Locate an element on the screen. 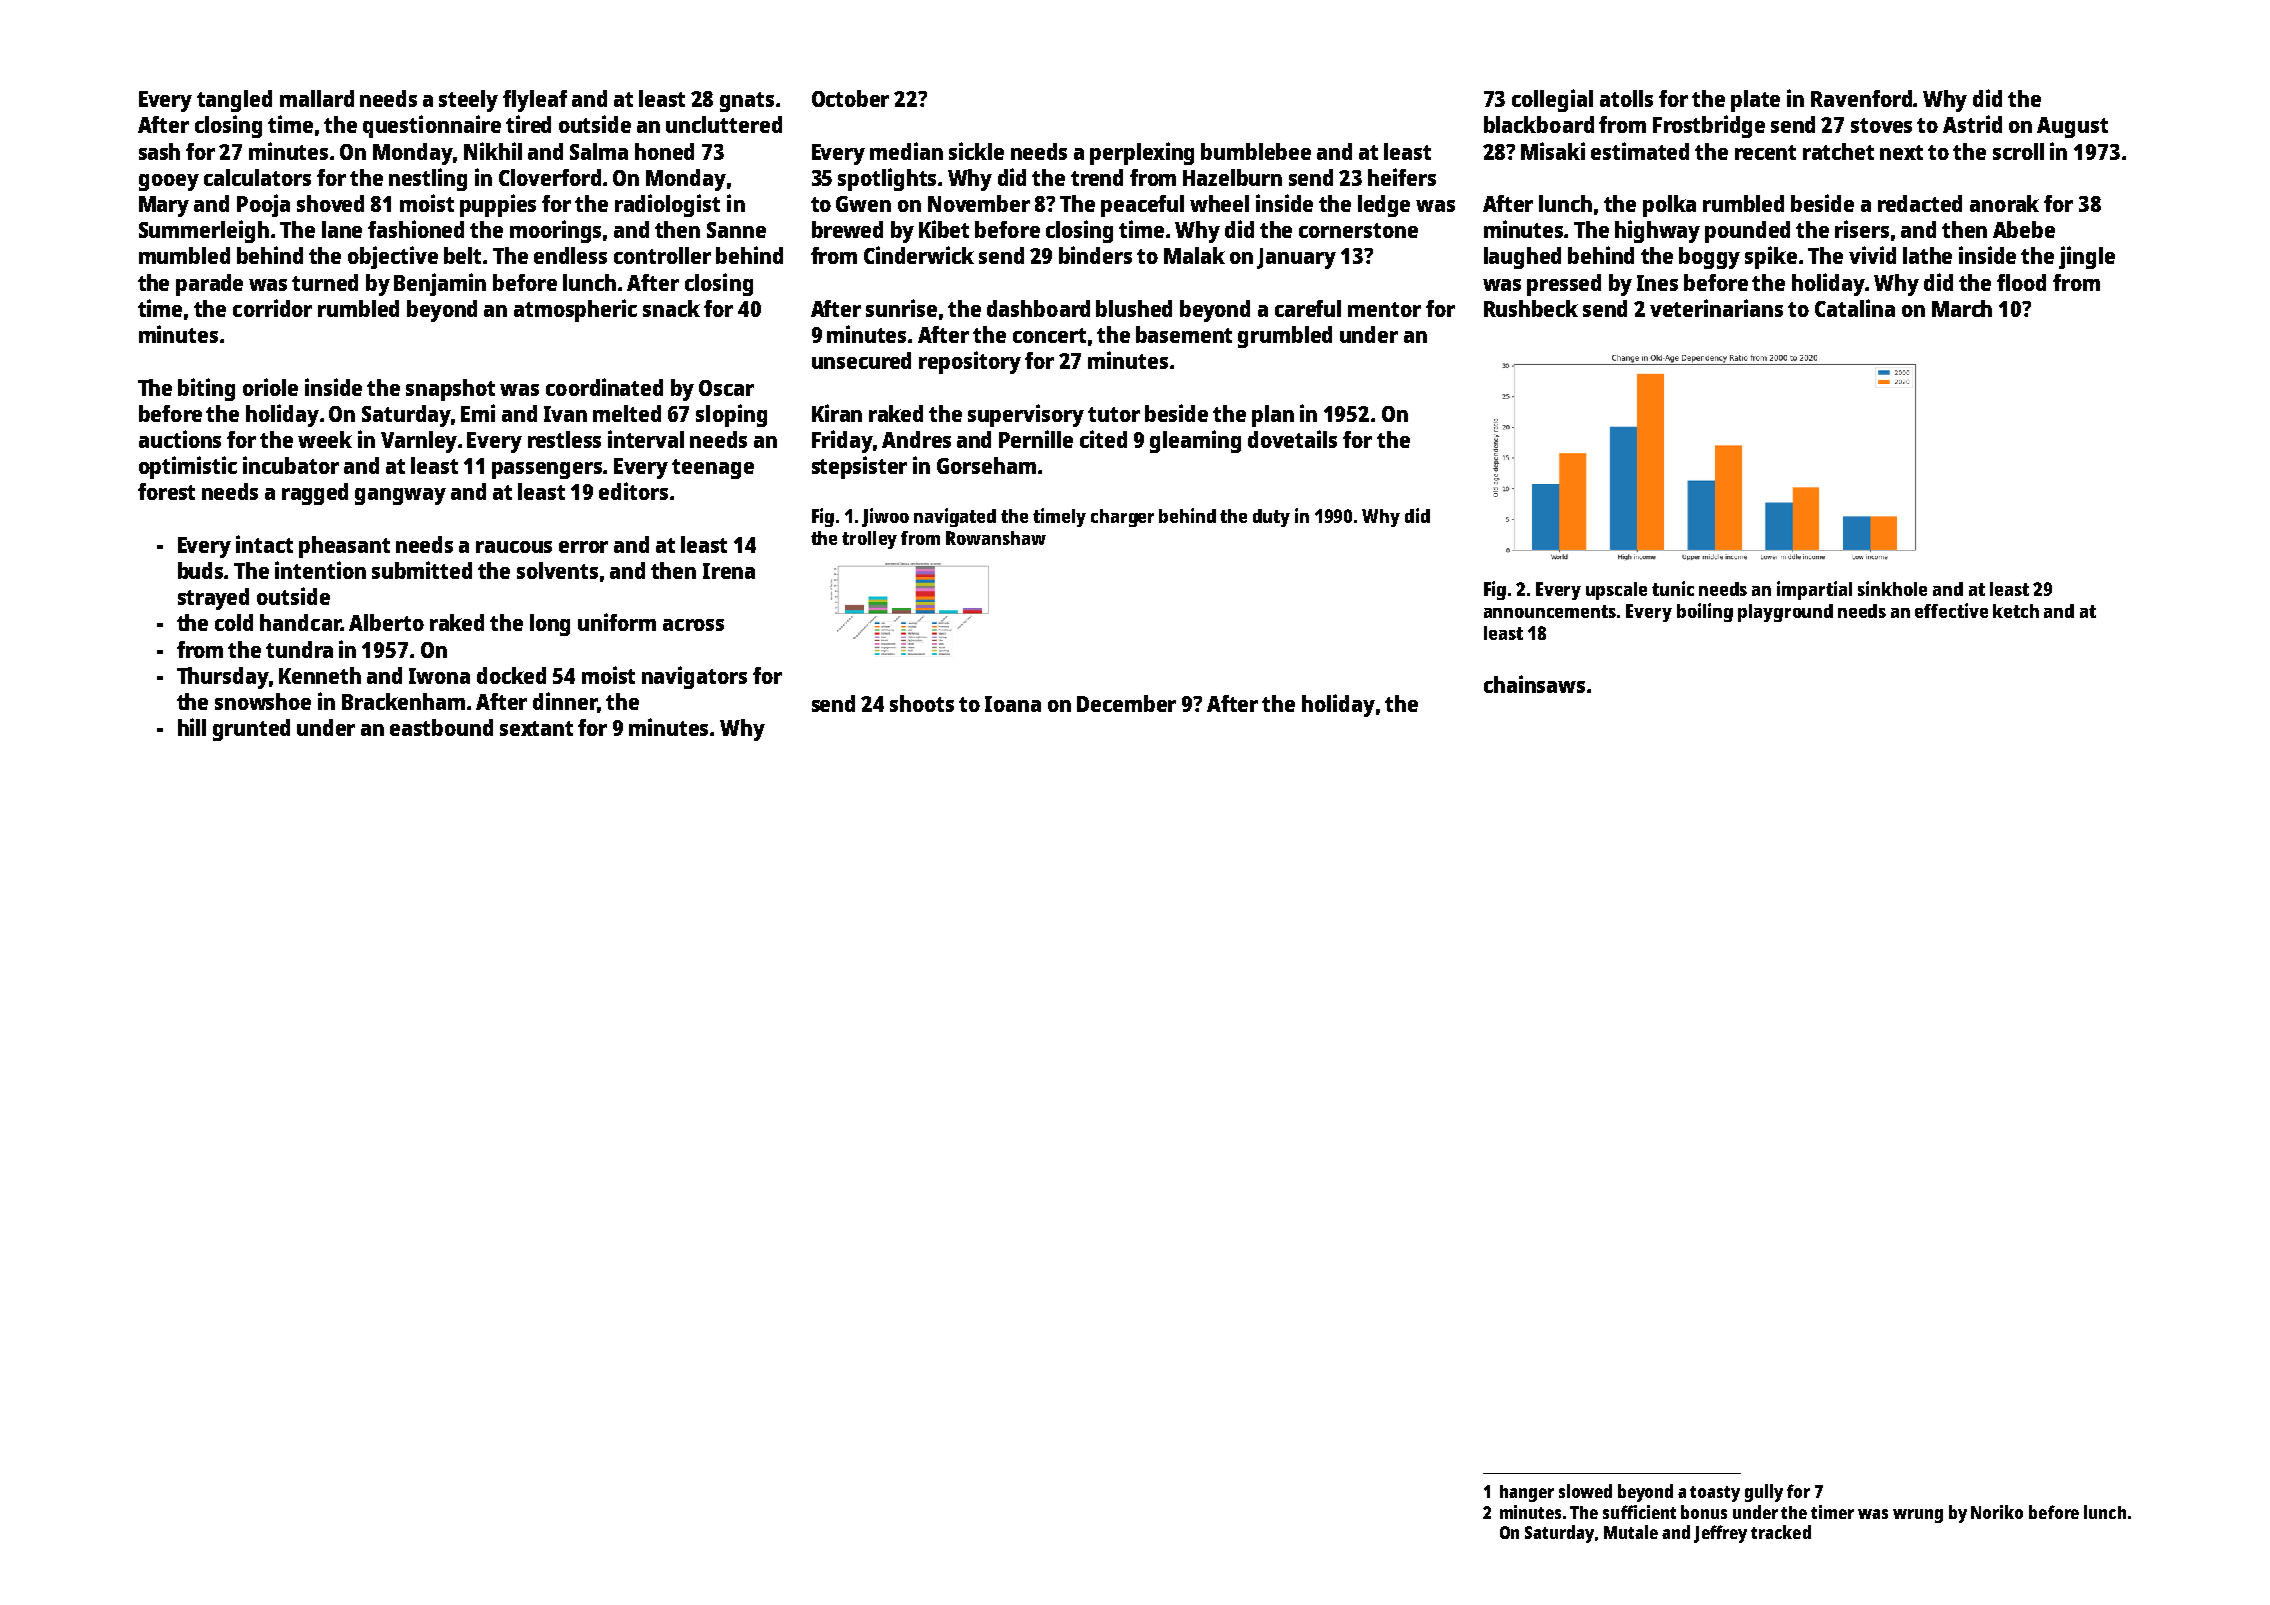 The width and height of the screenshot is (2270, 1605). chainsaws is located at coordinates (1534, 684).
